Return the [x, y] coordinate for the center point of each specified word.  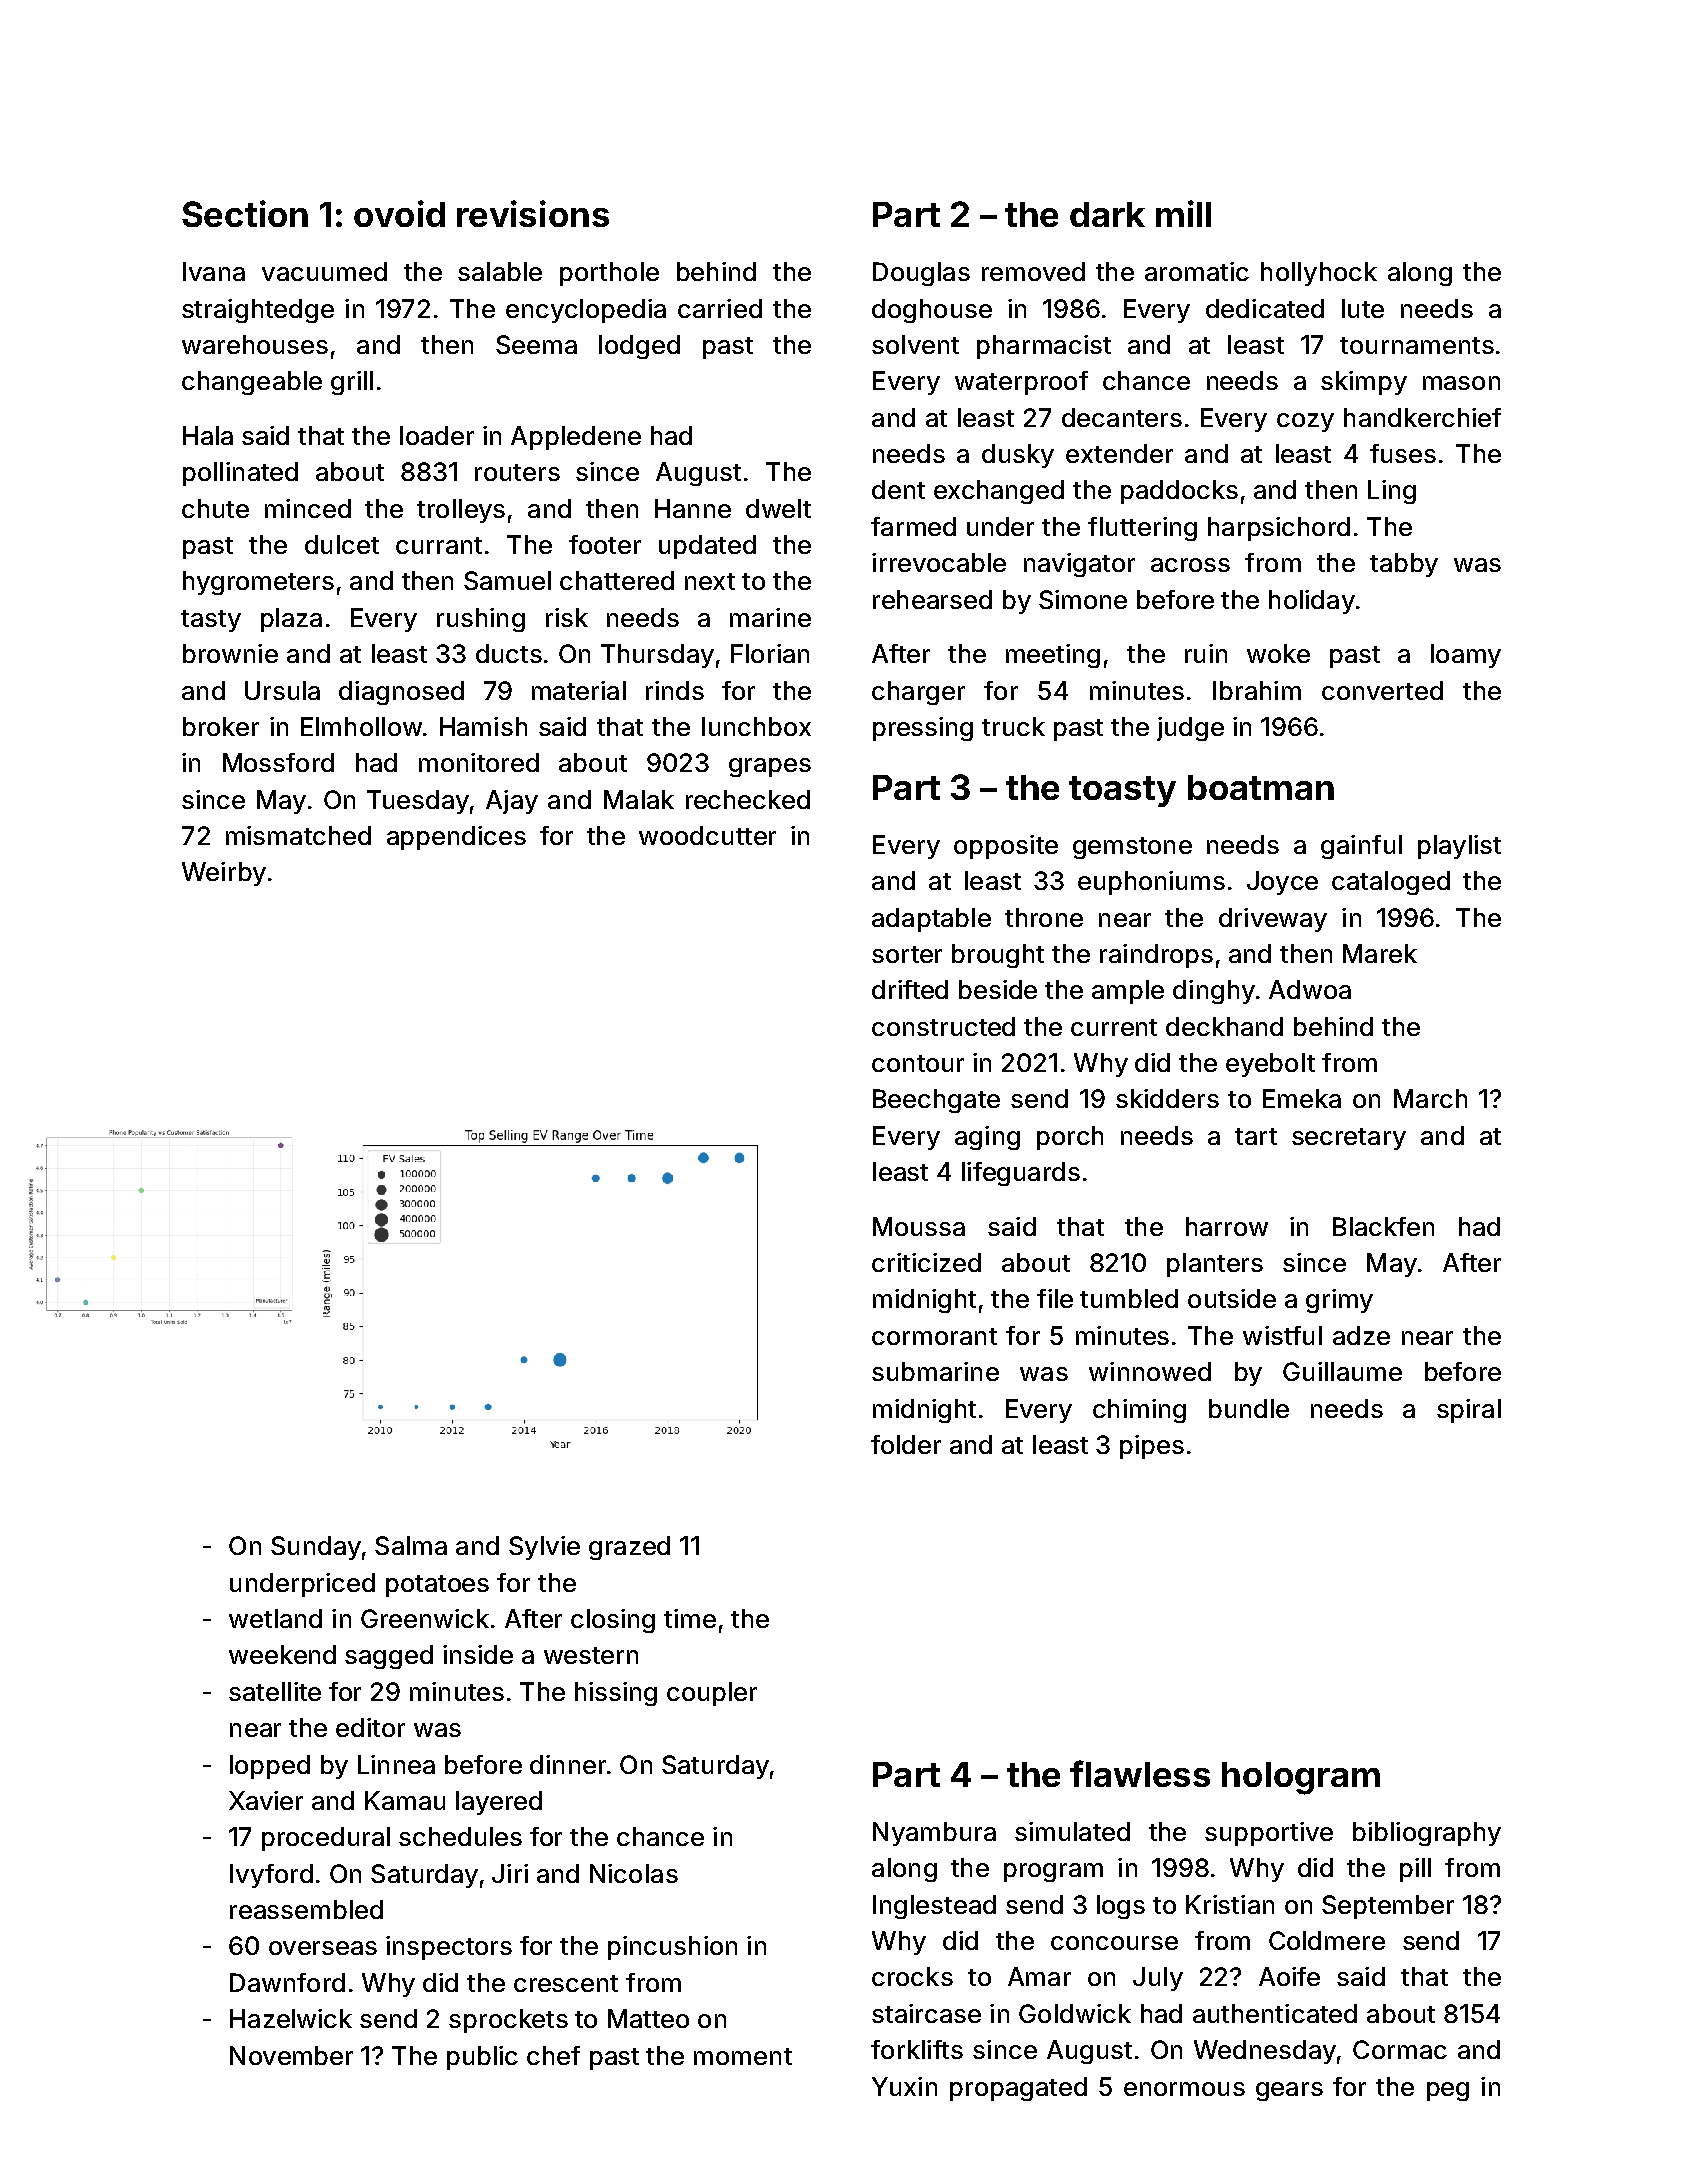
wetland [275, 1618]
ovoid [399, 213]
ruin [1206, 653]
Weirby [224, 874]
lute [1363, 308]
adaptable [931, 920]
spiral [1469, 1411]
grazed [629, 1548]
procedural [326, 1839]
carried [720, 308]
